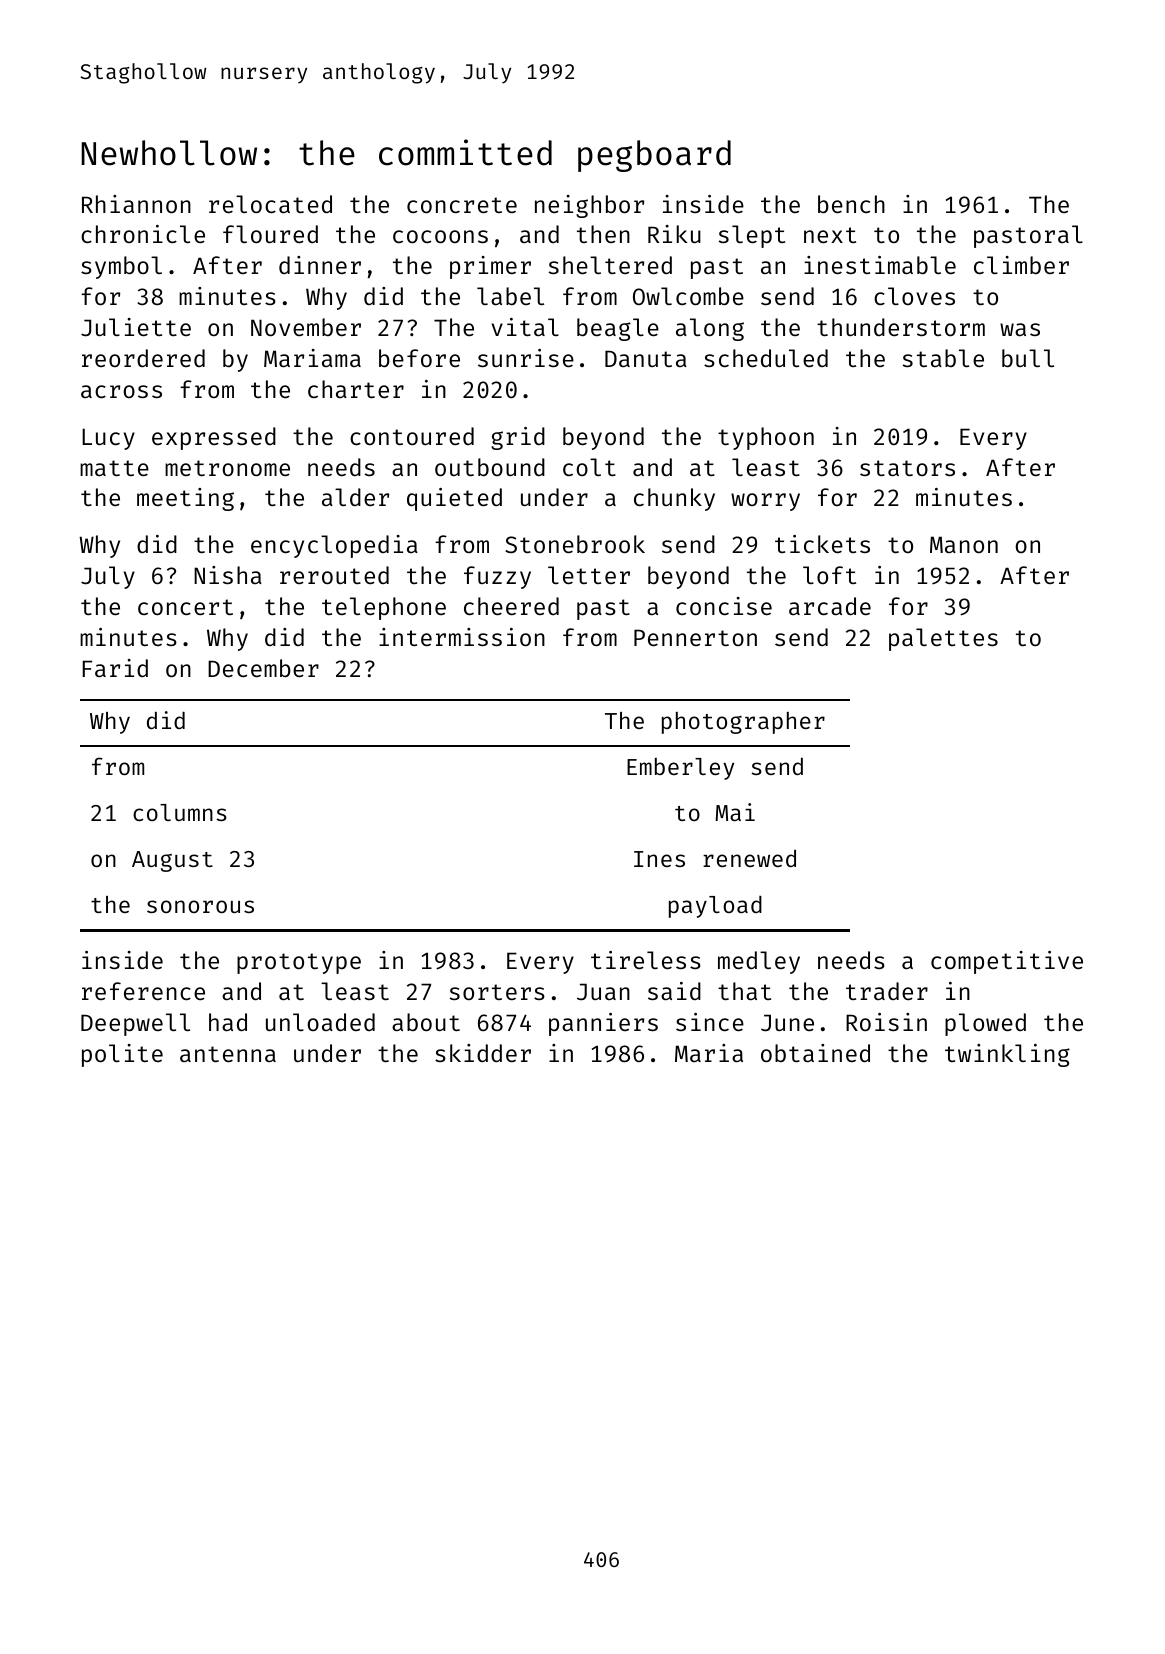 The height and width of the screenshot is (1654, 1165). What do you see at coordinates (121, 267) in the screenshot?
I see `symbol` at bounding box center [121, 267].
